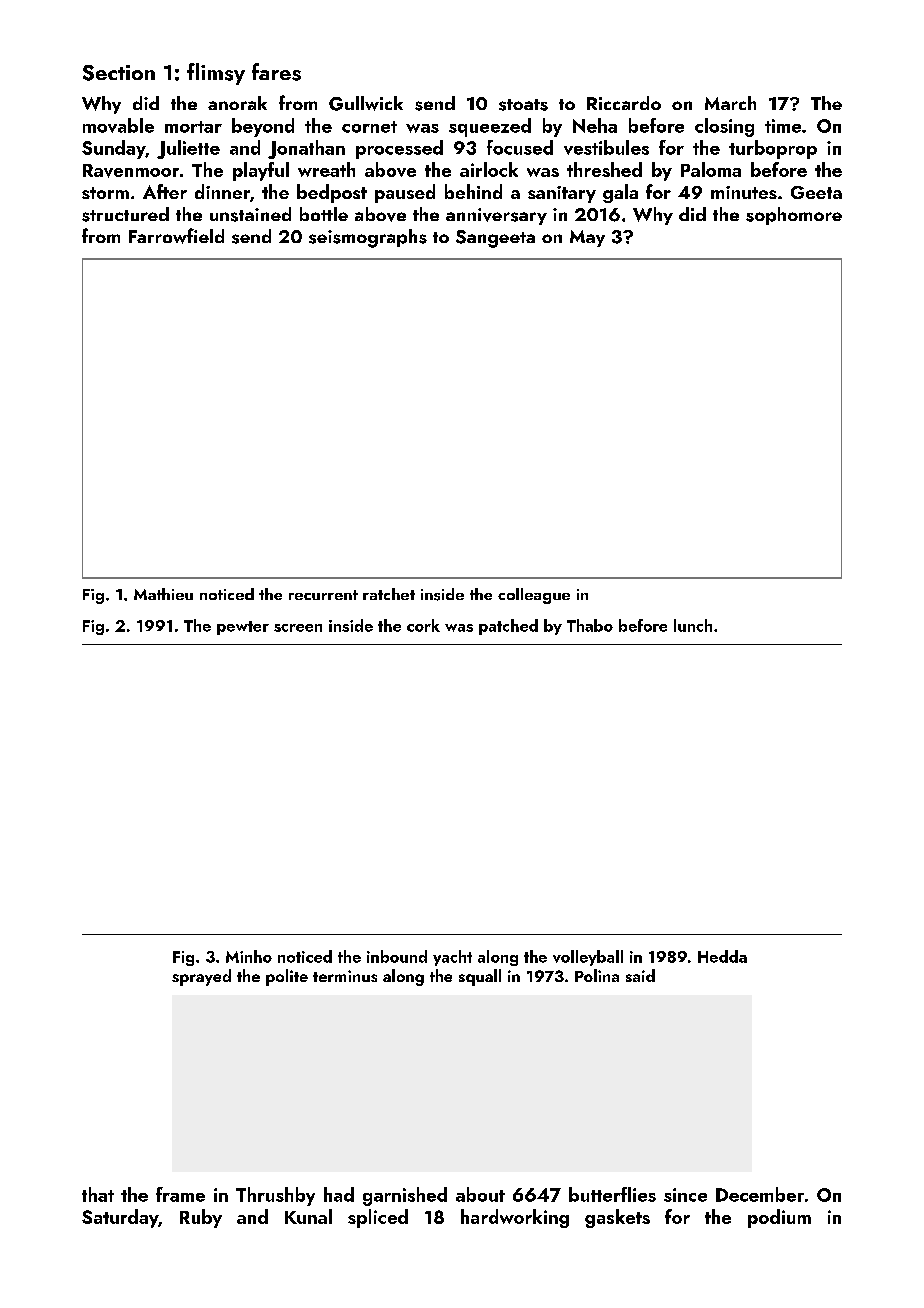 This page has height=1308, width=924. What do you see at coordinates (496, 216) in the page?
I see `anniversary` at bounding box center [496, 216].
